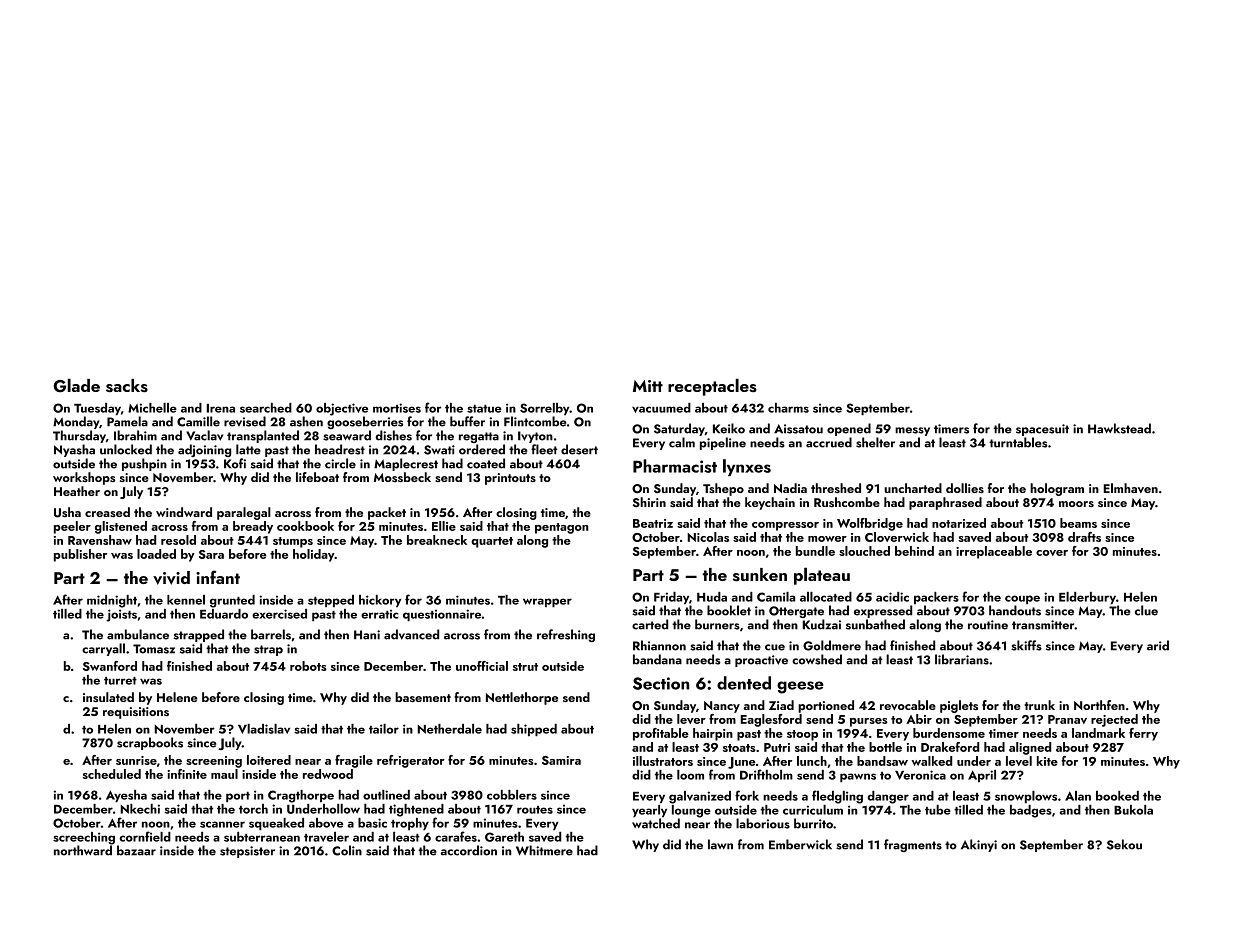  Describe the element at coordinates (127, 385) in the screenshot. I see `sacks` at that location.
